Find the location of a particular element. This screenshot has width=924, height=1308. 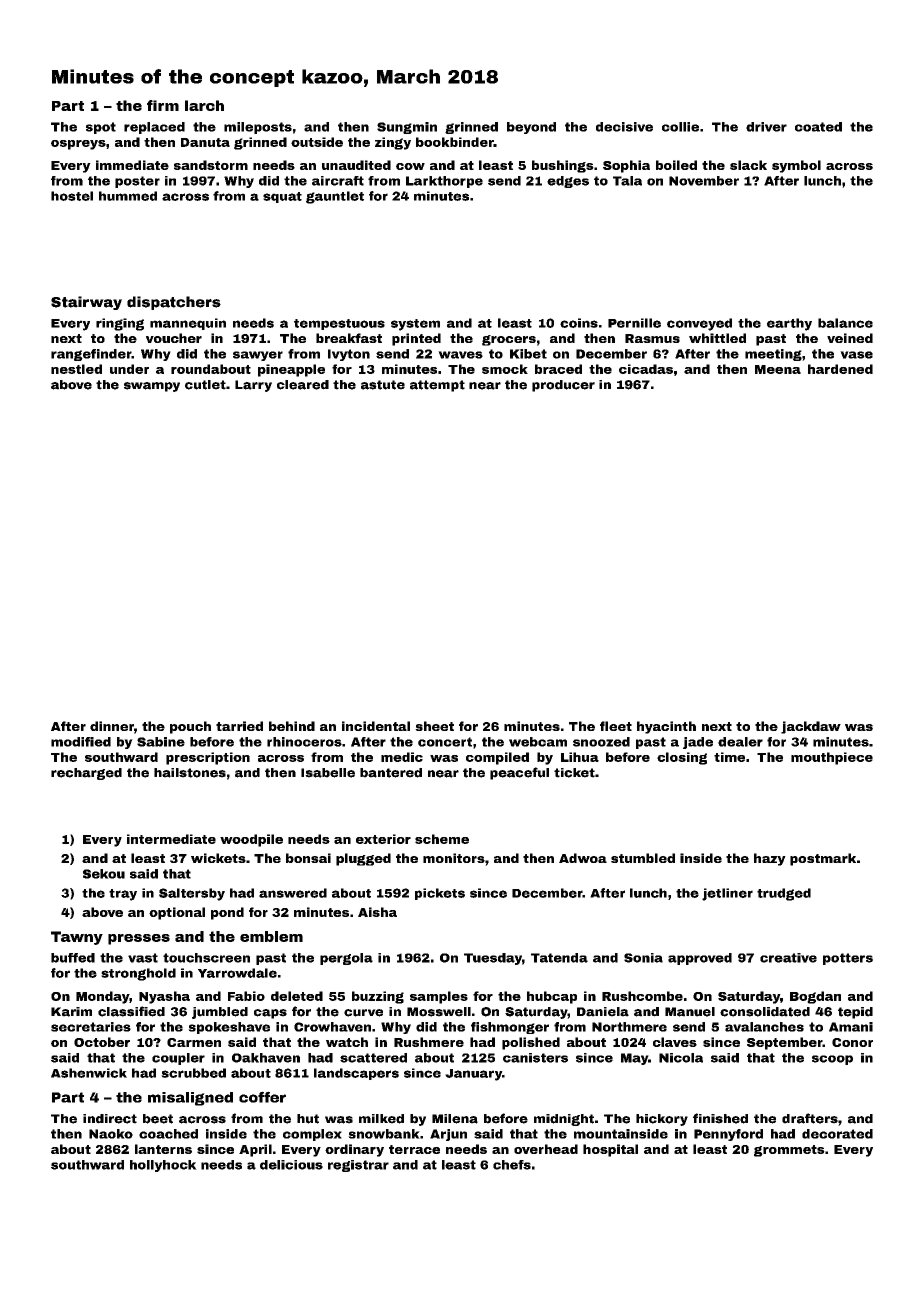

pickets is located at coordinates (440, 894).
